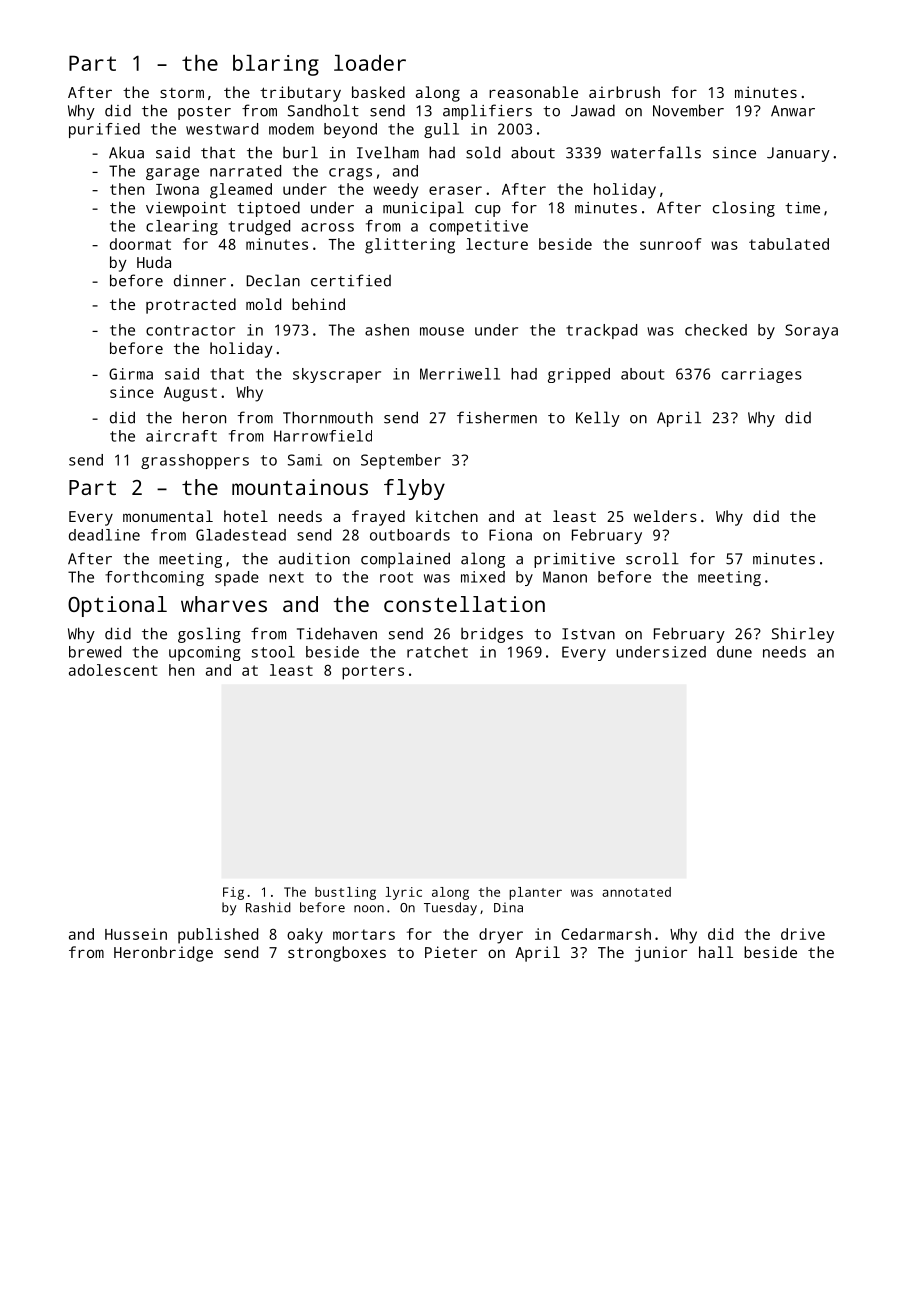 This screenshot has width=908, height=1316. What do you see at coordinates (488, 211) in the screenshot?
I see `cup` at bounding box center [488, 211].
